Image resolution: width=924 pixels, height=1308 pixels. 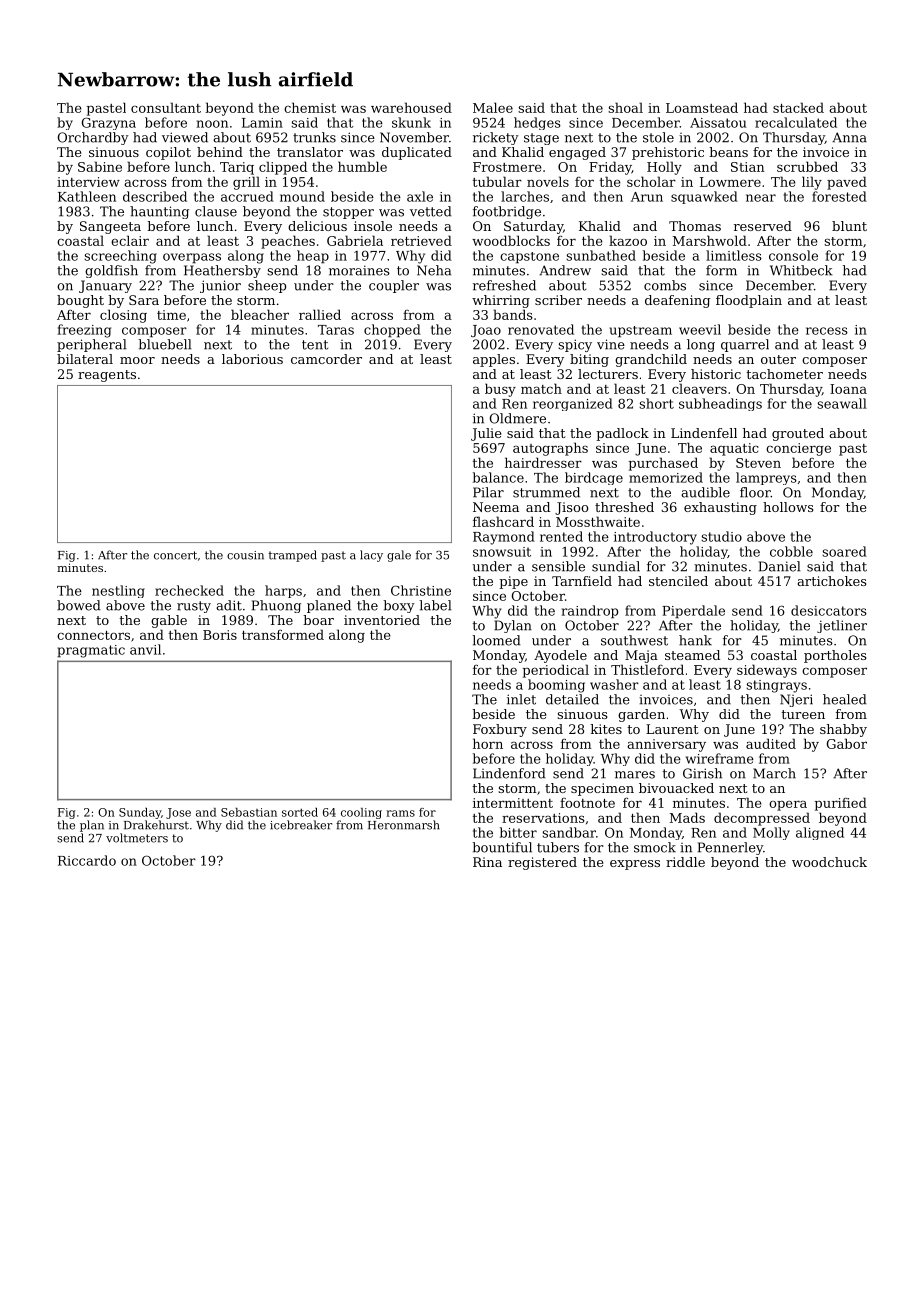 I want to click on balance, so click(x=498, y=477).
